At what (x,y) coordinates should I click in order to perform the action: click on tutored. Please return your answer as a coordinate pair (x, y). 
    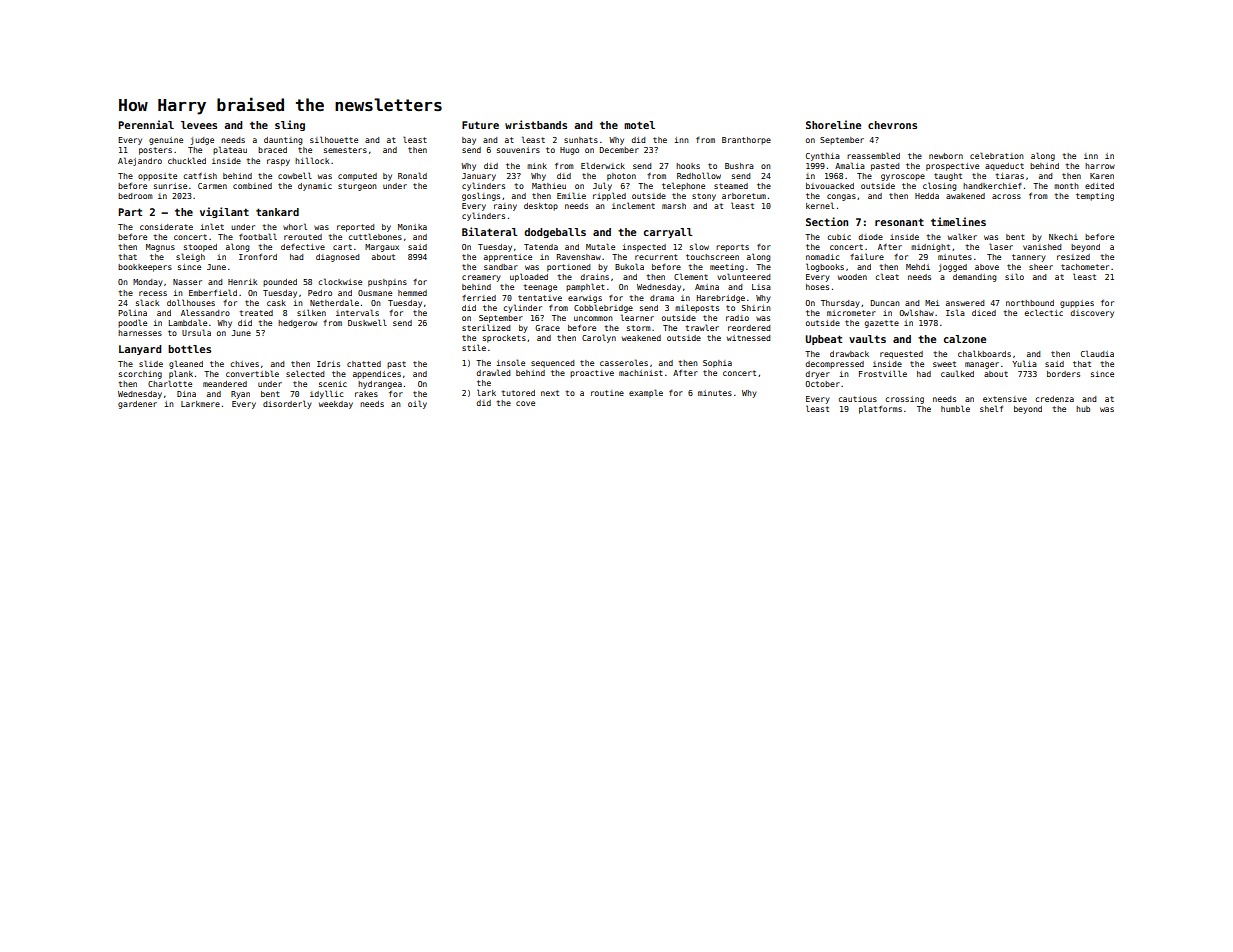
    Looking at the image, I should click on (518, 393).
